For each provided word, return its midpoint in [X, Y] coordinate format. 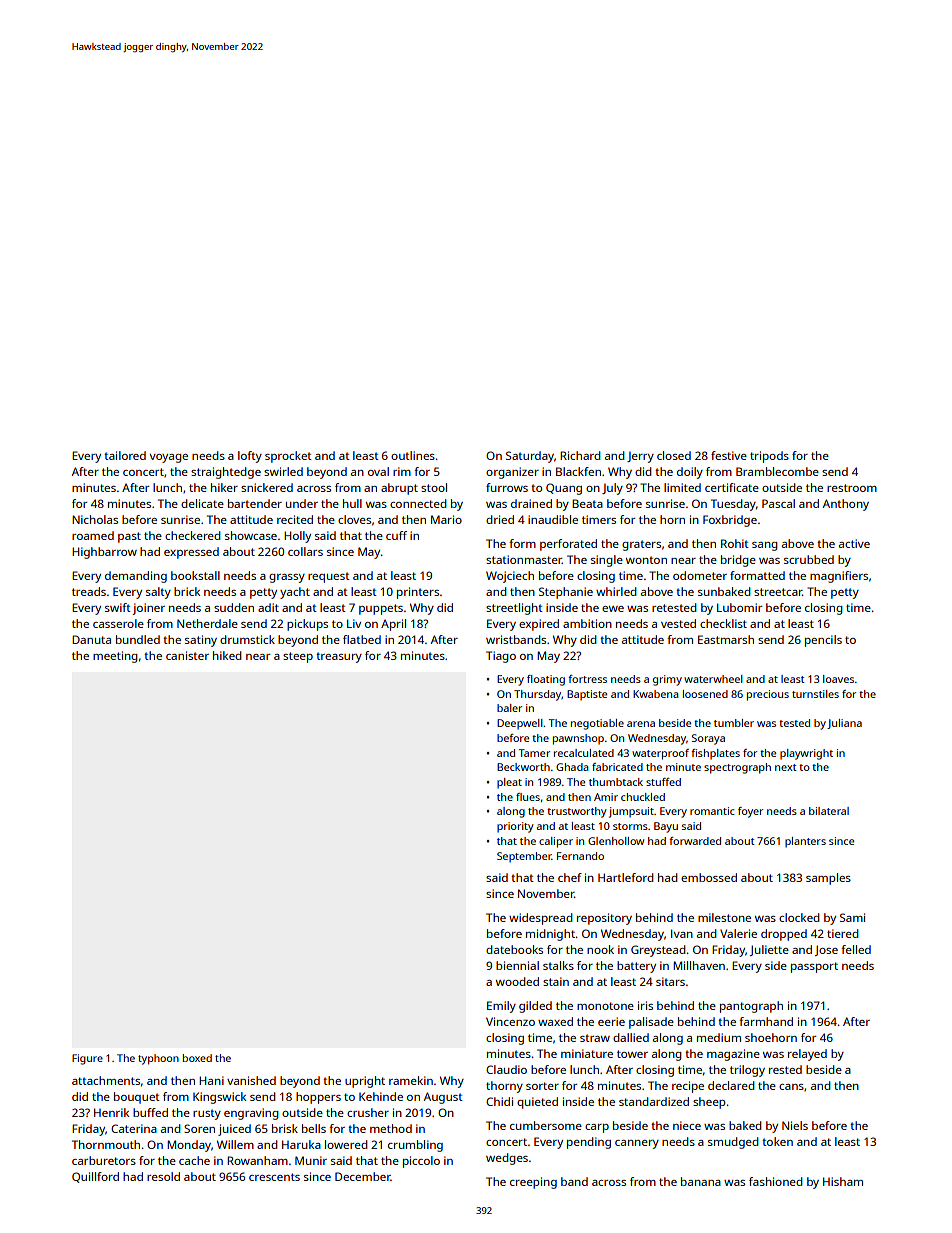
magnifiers [839, 577]
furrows [507, 487]
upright [365, 1082]
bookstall [195, 575]
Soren [199, 1128]
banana [701, 1181]
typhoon [158, 1059]
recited [295, 519]
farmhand [766, 1021]
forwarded [695, 841]
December [363, 1176]
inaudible [553, 519]
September [524, 857]
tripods [769, 457]
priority [515, 827]
